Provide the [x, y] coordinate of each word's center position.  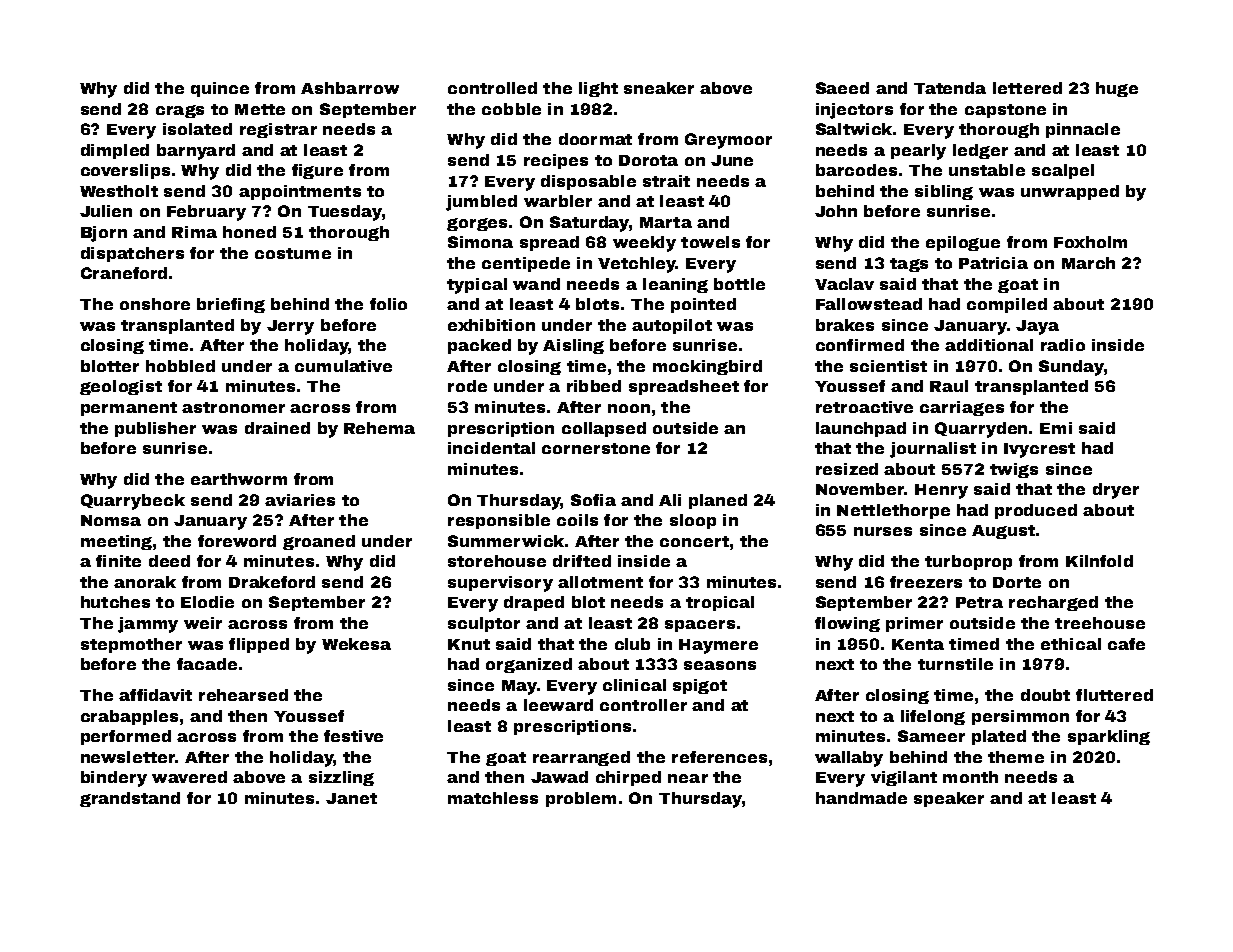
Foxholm [1090, 242]
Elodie [207, 602]
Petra [979, 602]
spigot [700, 686]
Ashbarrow [350, 88]
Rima [194, 232]
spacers [700, 626]
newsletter [128, 757]
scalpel [1063, 171]
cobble [511, 109]
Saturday [589, 224]
